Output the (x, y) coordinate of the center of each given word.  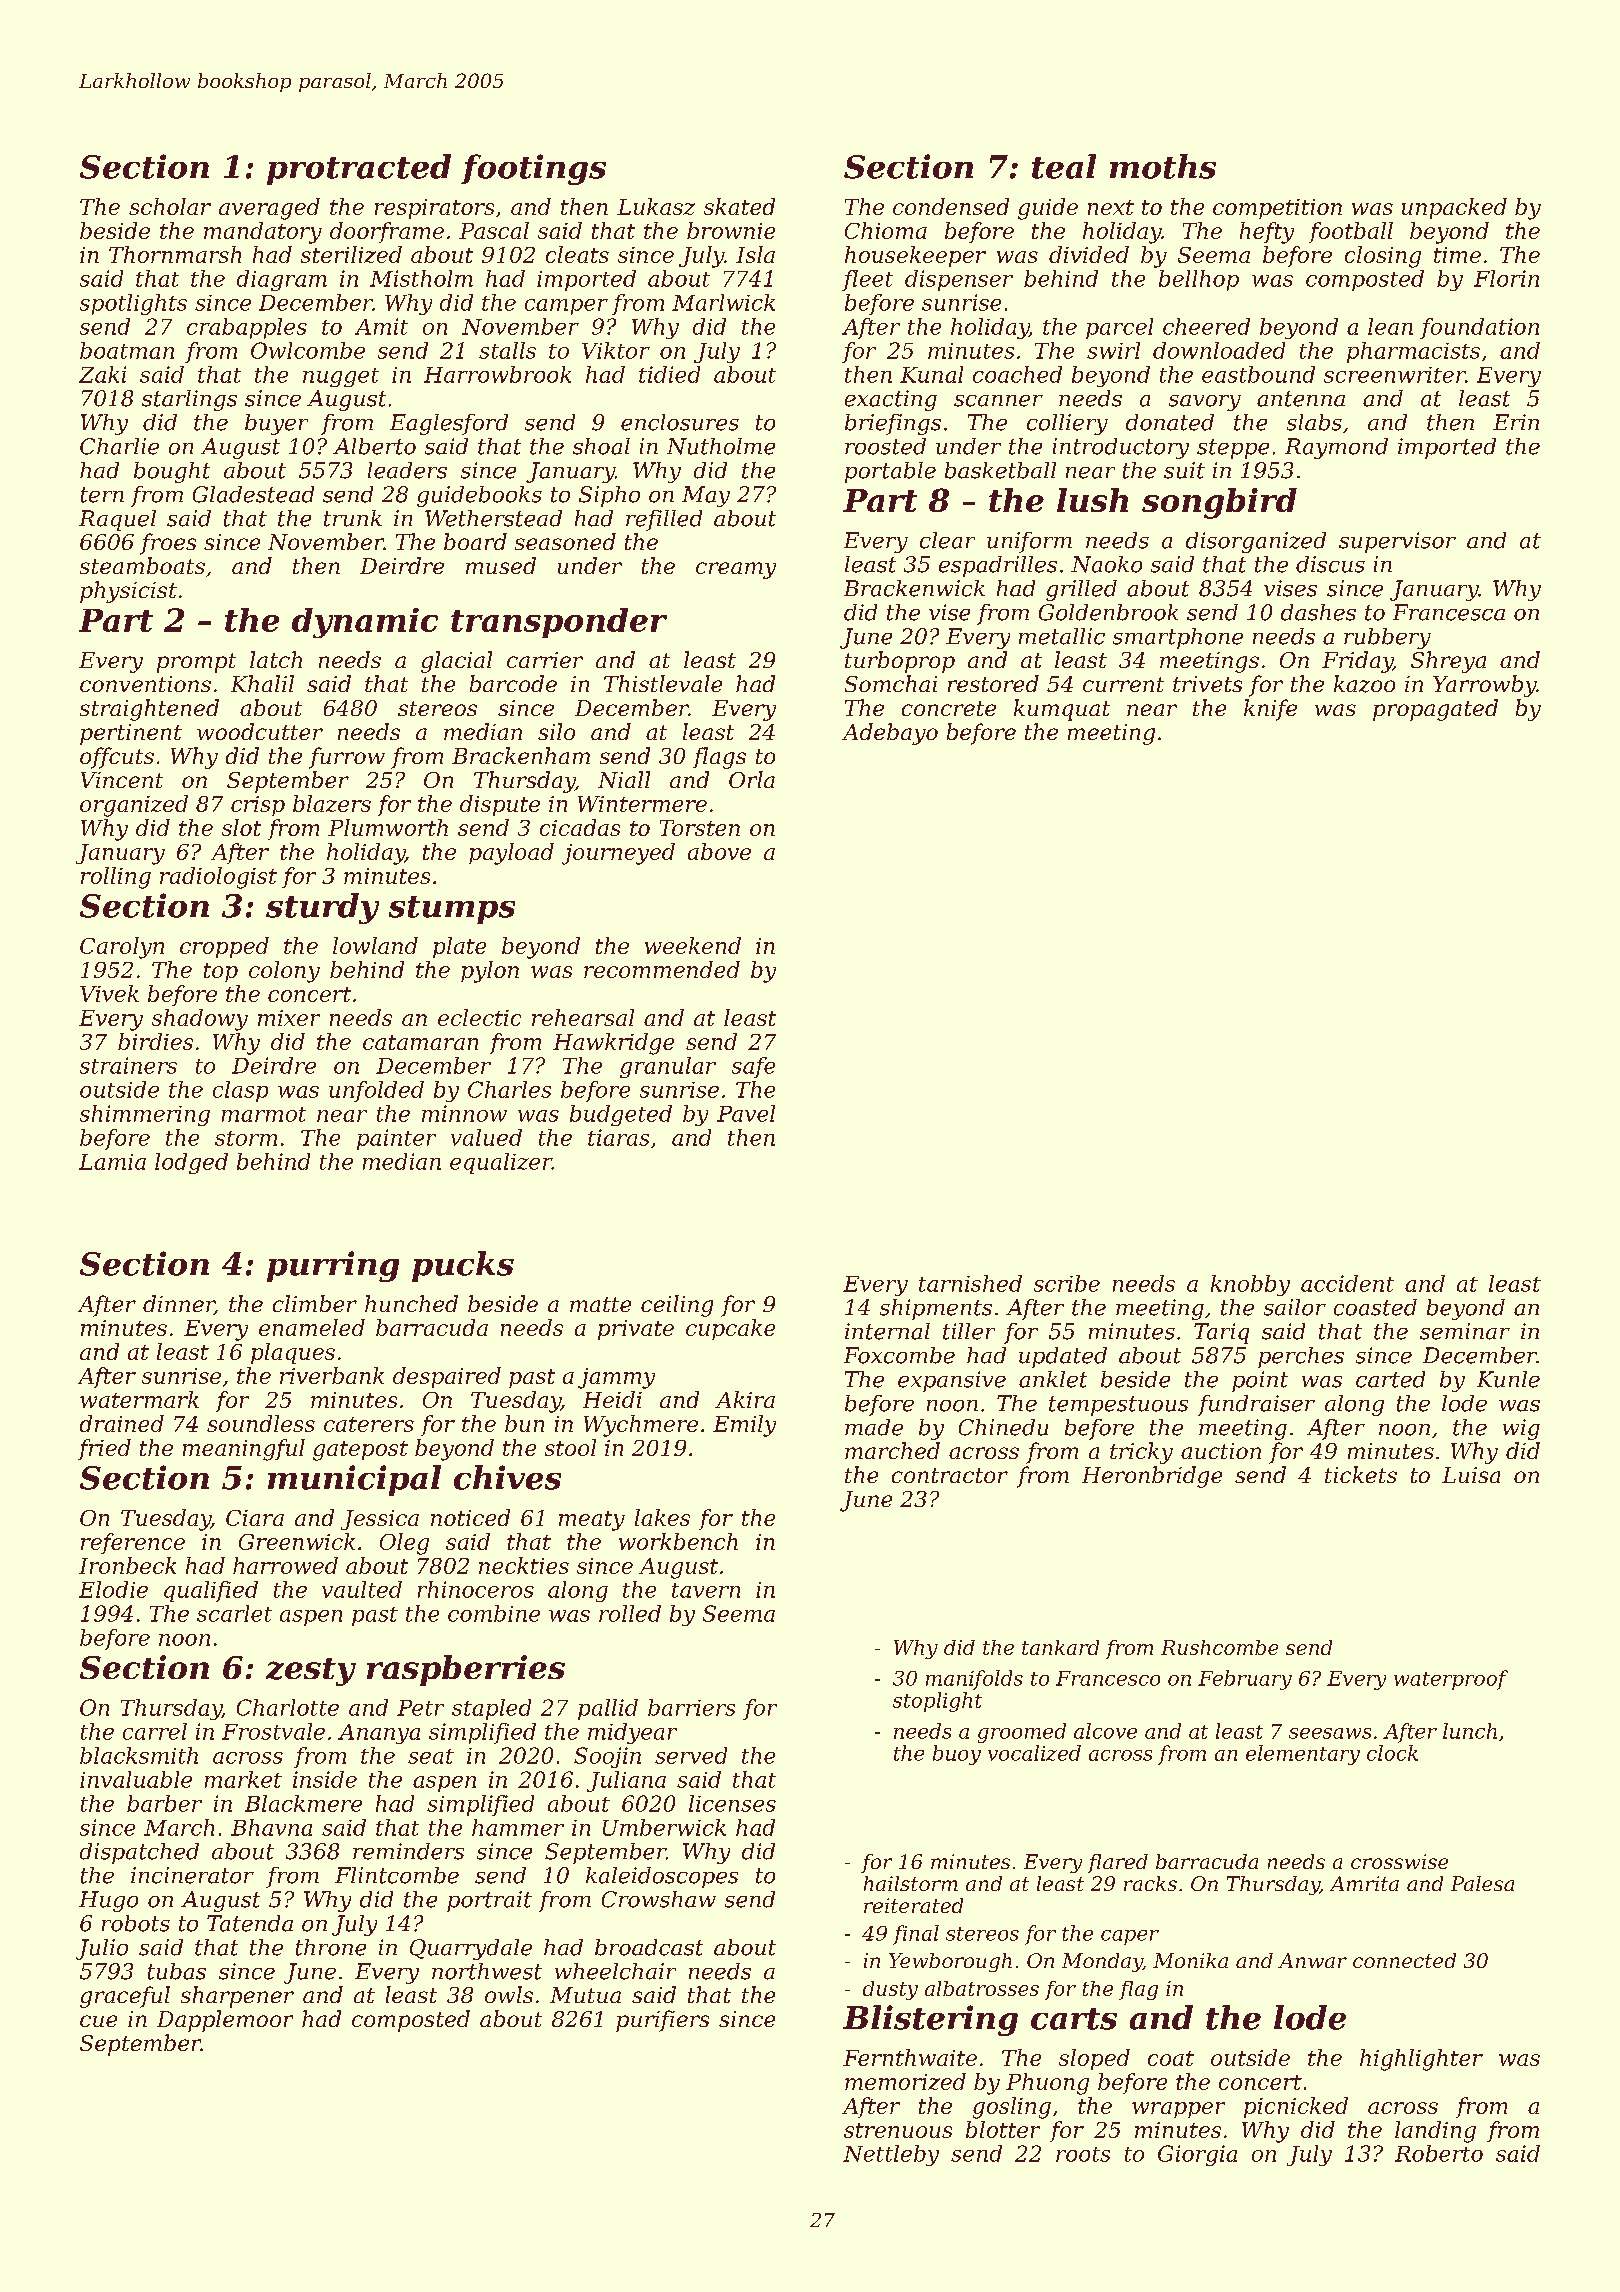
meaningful (244, 1450)
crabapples (247, 328)
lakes (662, 1517)
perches (1301, 1357)
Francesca (1449, 612)
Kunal (931, 374)
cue (98, 2021)
